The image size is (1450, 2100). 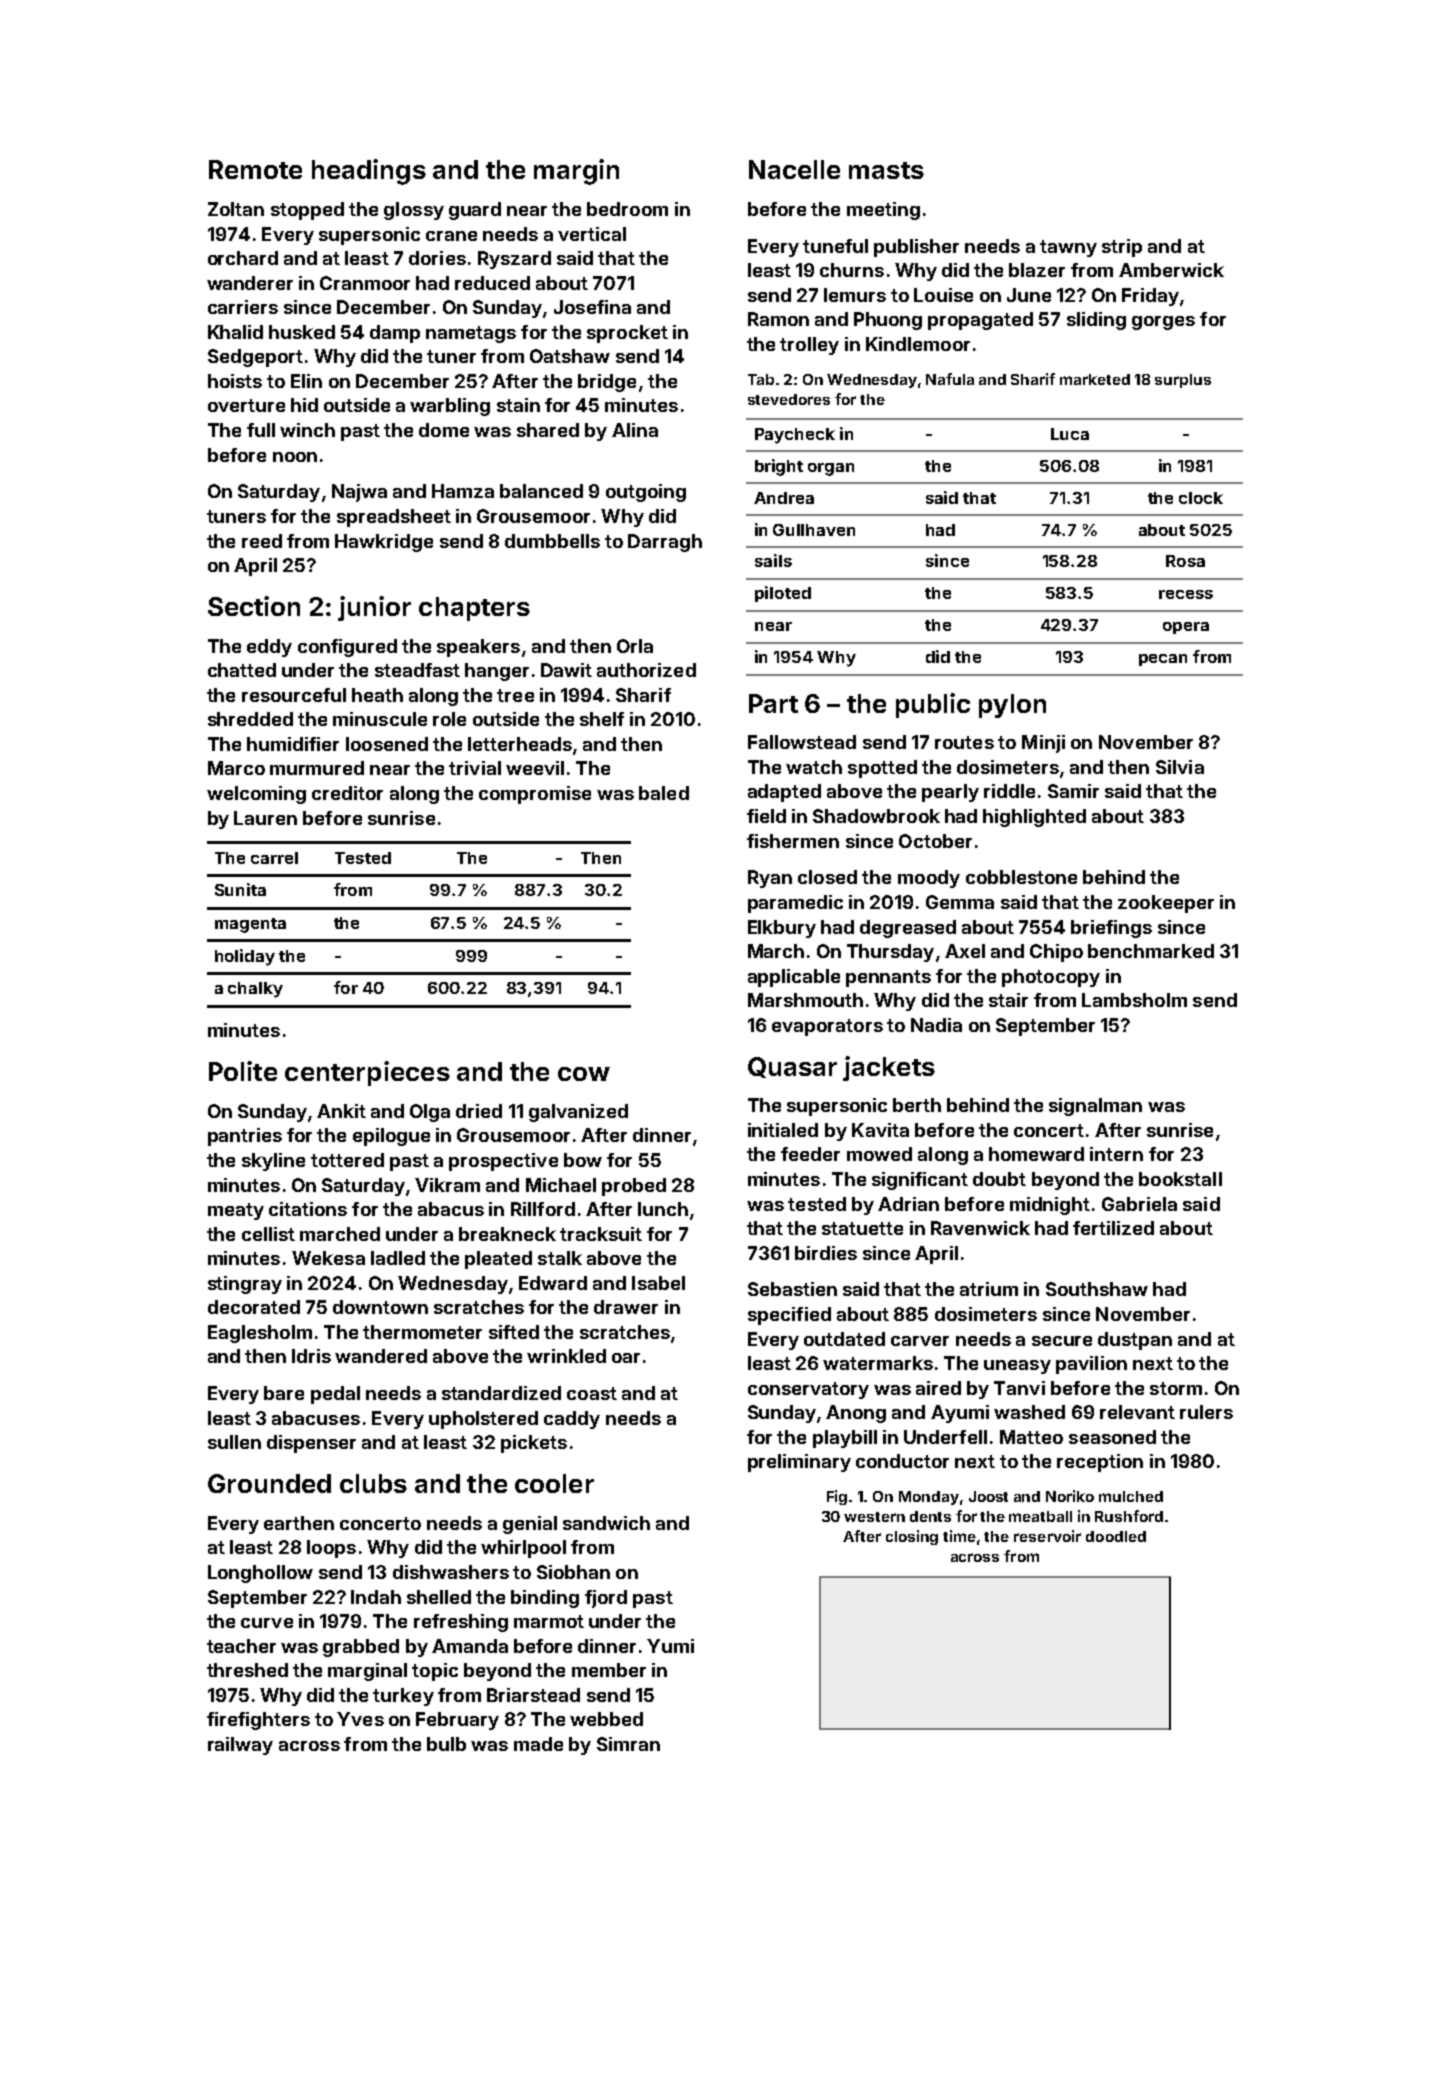 I want to click on Nacelle, so click(x=794, y=169).
